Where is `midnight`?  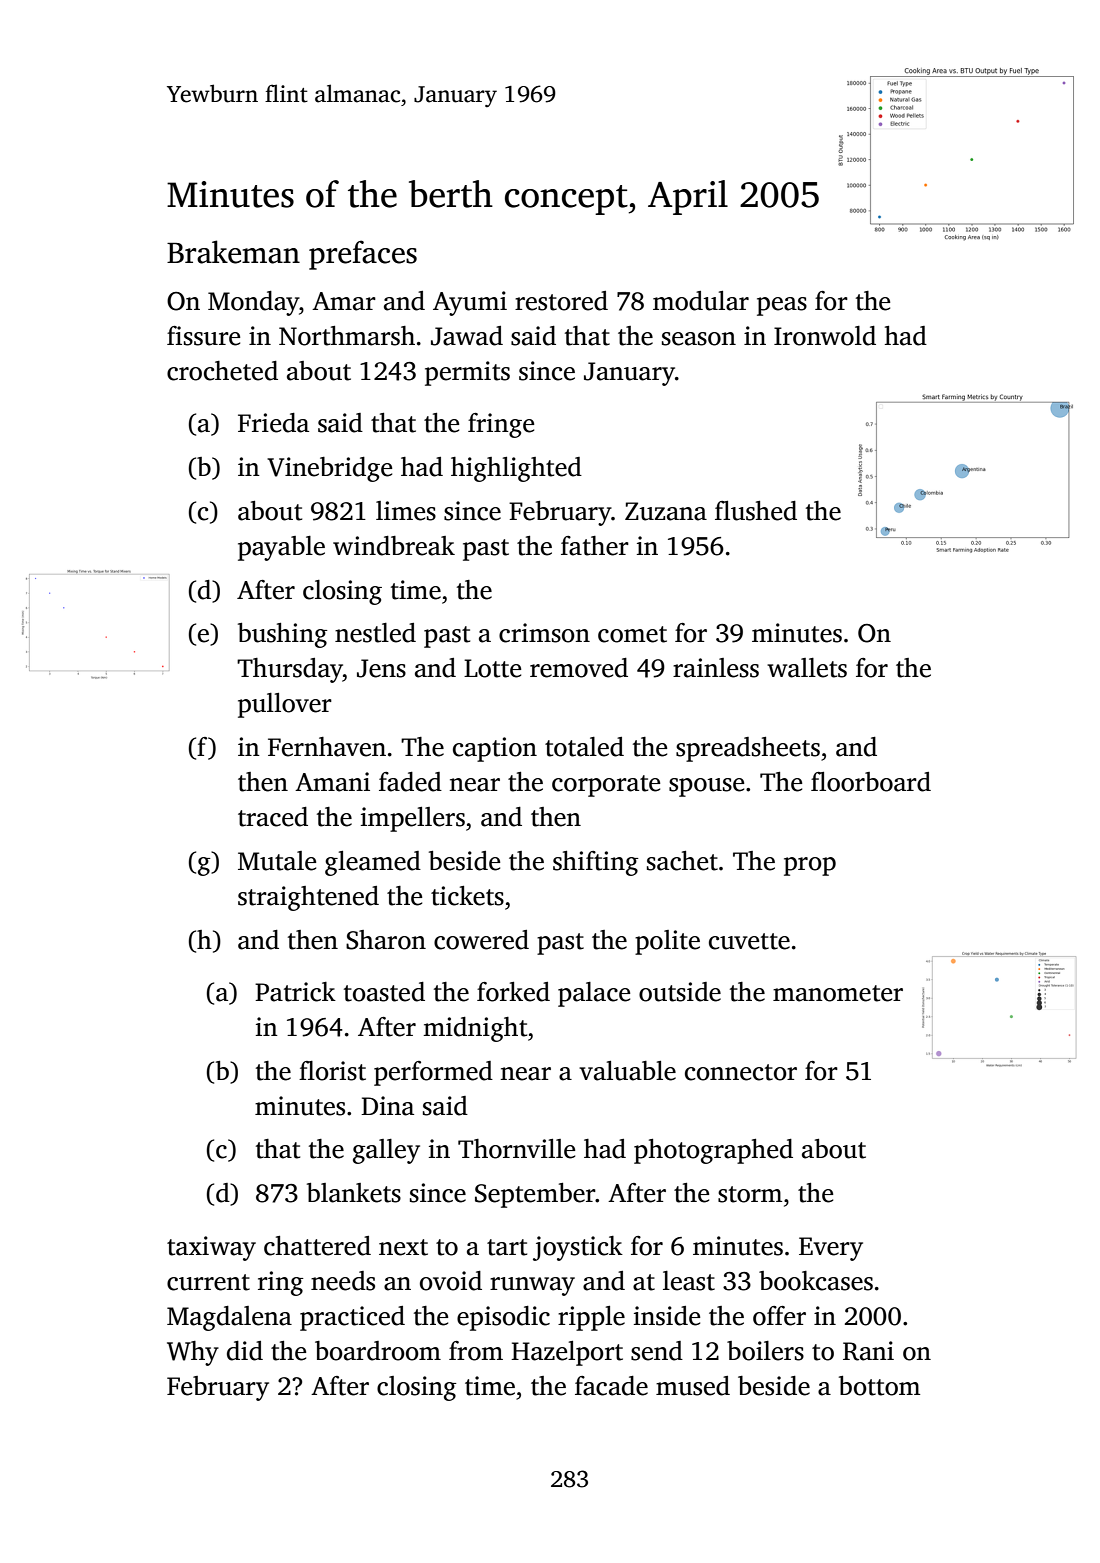
midnight is located at coordinates (475, 1029).
